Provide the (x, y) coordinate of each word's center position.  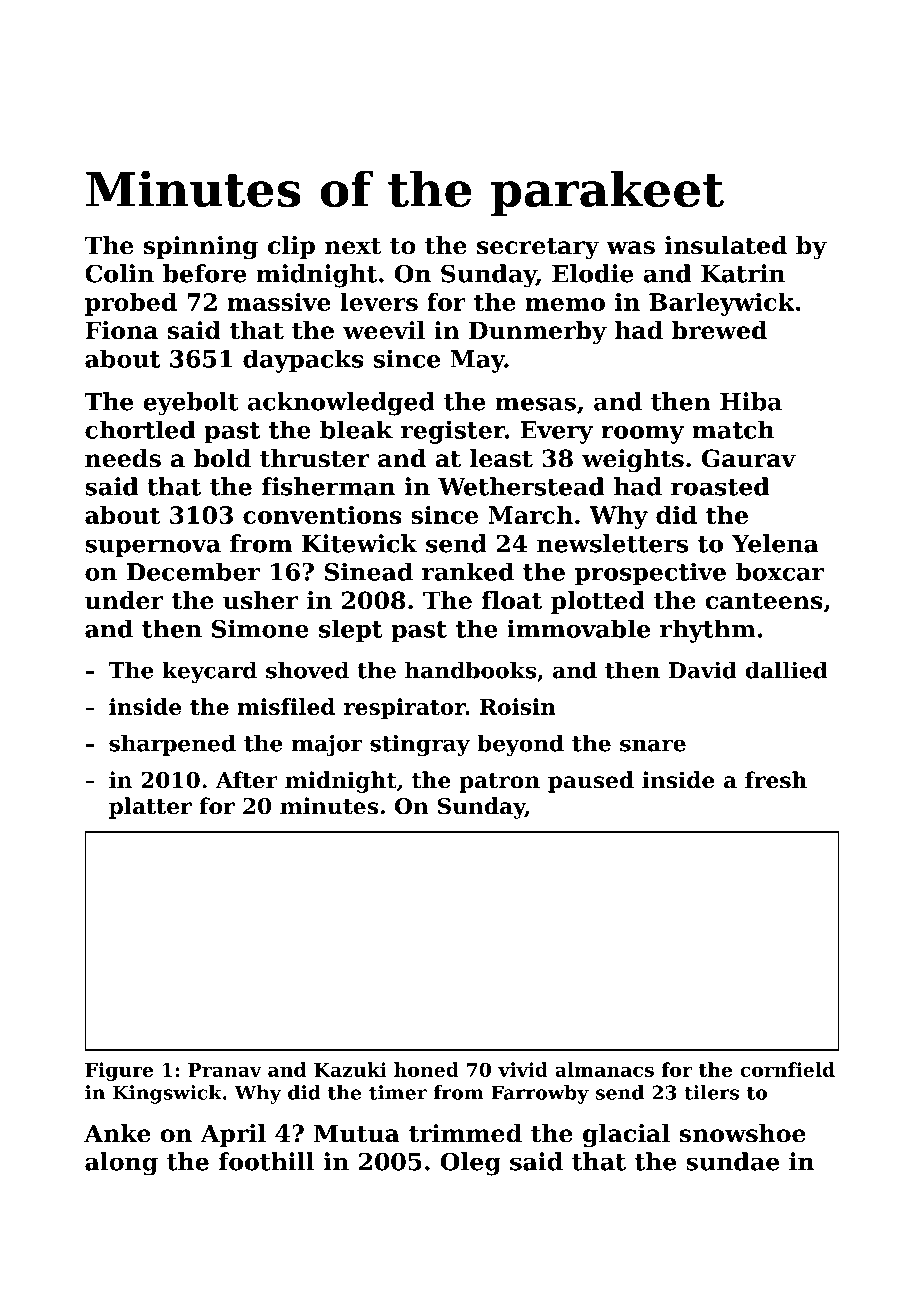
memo (565, 304)
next (353, 246)
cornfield (787, 1069)
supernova (153, 548)
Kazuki (350, 1069)
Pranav (225, 1070)
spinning (201, 248)
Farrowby (540, 1094)
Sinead (369, 571)
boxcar (780, 571)
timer (398, 1092)
